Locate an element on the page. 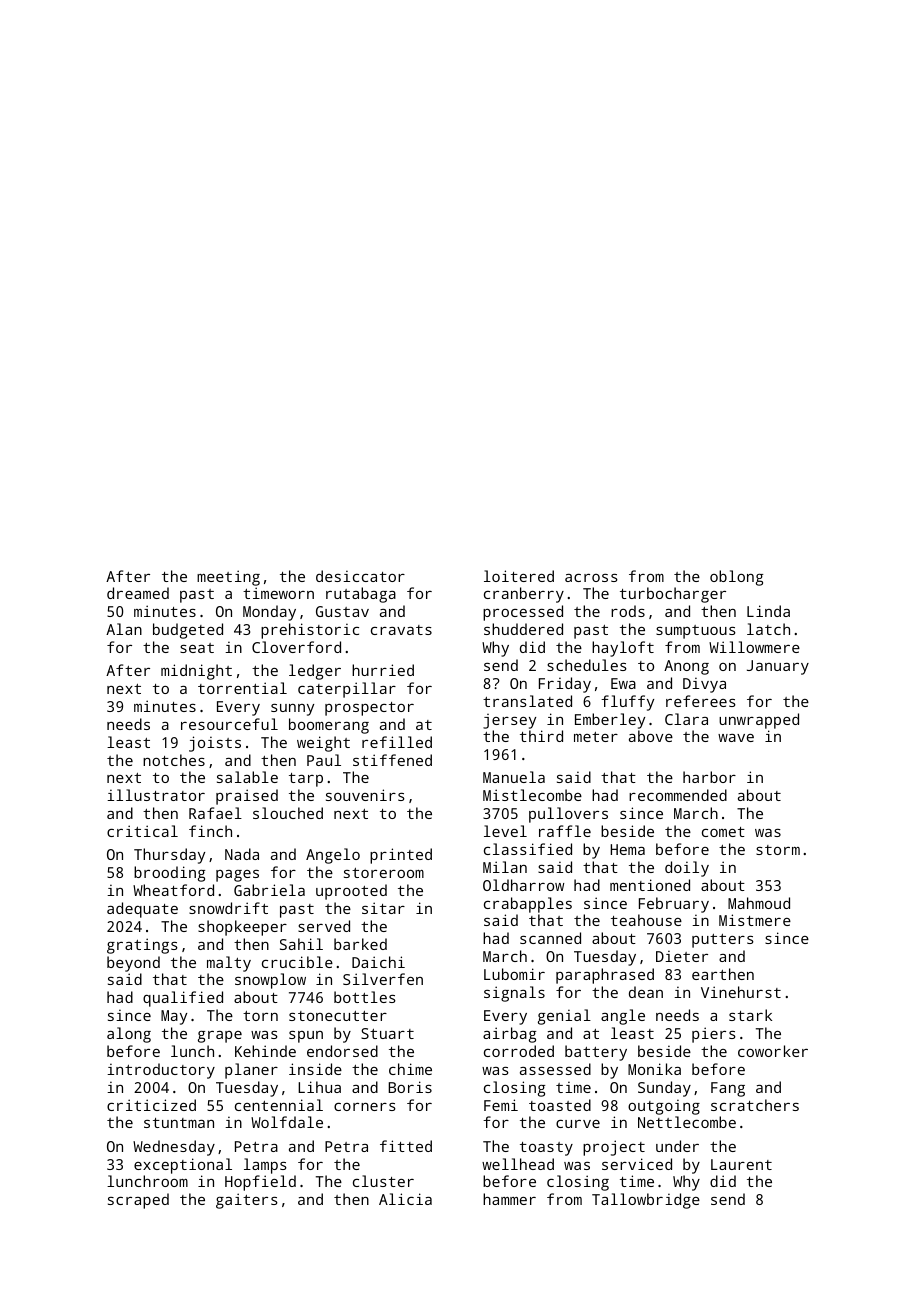  wave is located at coordinates (736, 738).
